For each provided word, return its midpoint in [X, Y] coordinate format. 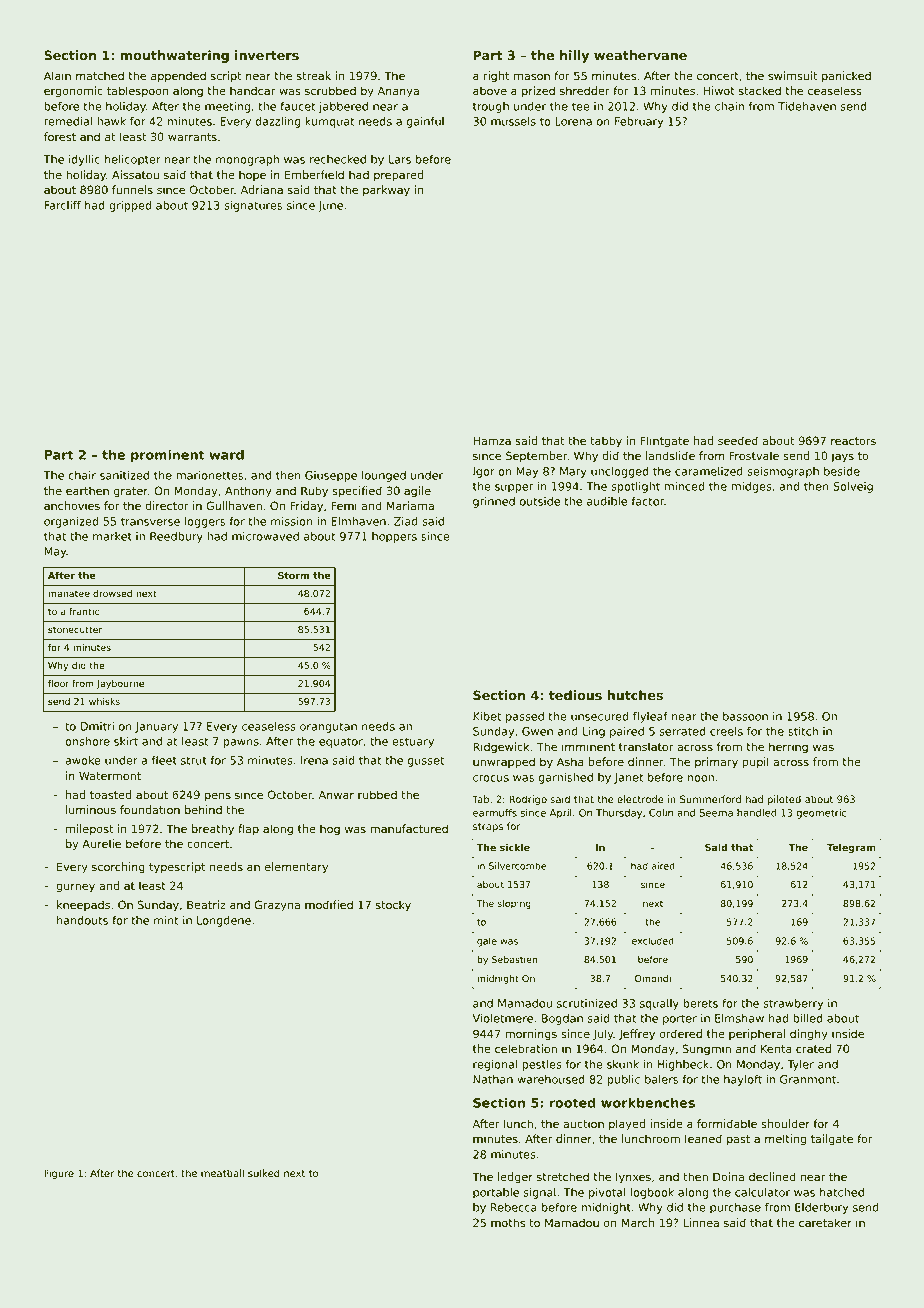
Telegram [851, 848]
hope [252, 175]
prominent [168, 455]
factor [647, 501]
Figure [59, 1174]
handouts [82, 920]
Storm [293, 575]
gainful [425, 122]
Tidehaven [807, 106]
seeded [738, 441]
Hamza [492, 441]
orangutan [328, 727]
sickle [515, 847]
